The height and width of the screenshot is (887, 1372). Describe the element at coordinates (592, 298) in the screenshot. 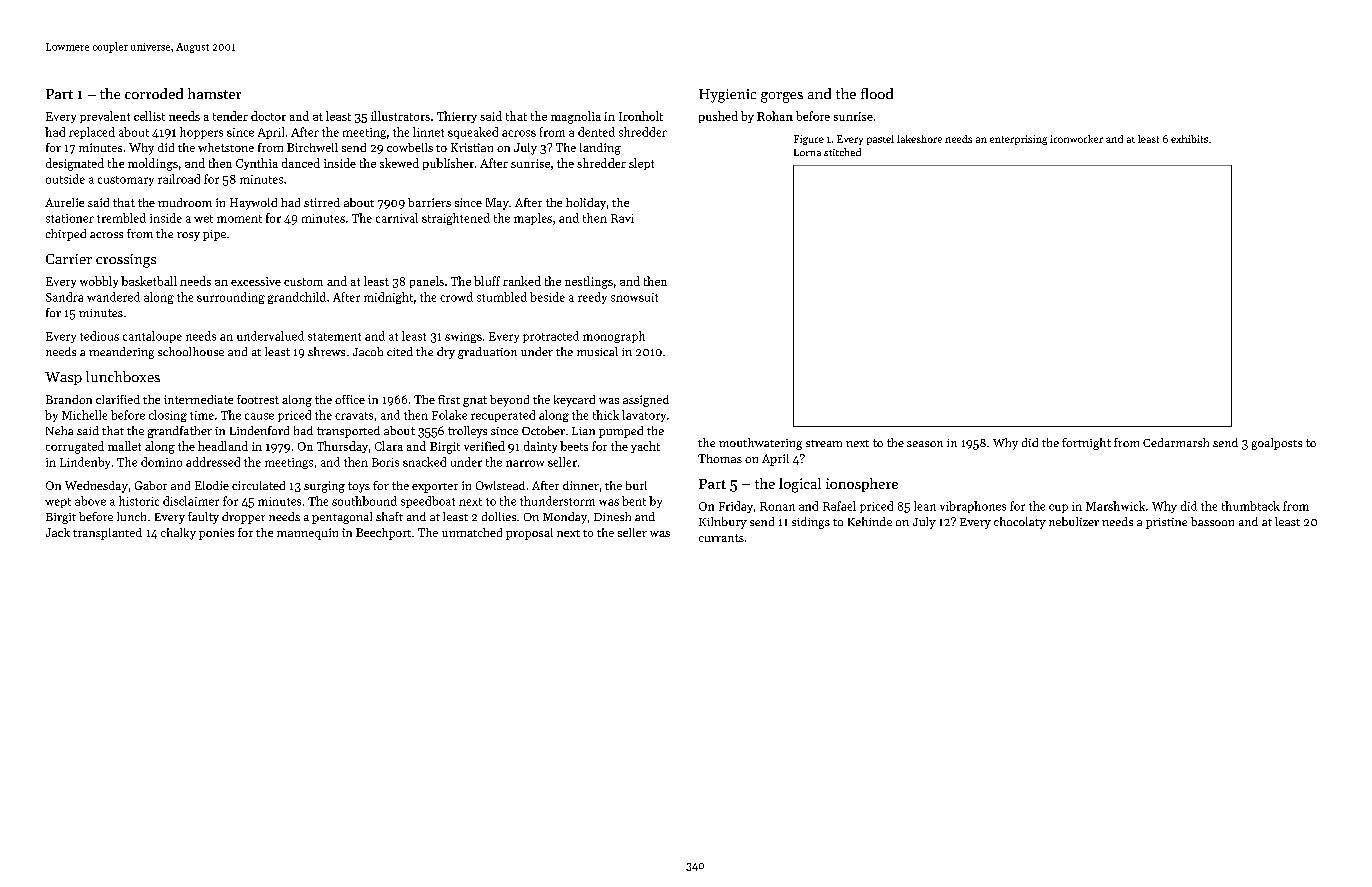

I see `reedy` at that location.
